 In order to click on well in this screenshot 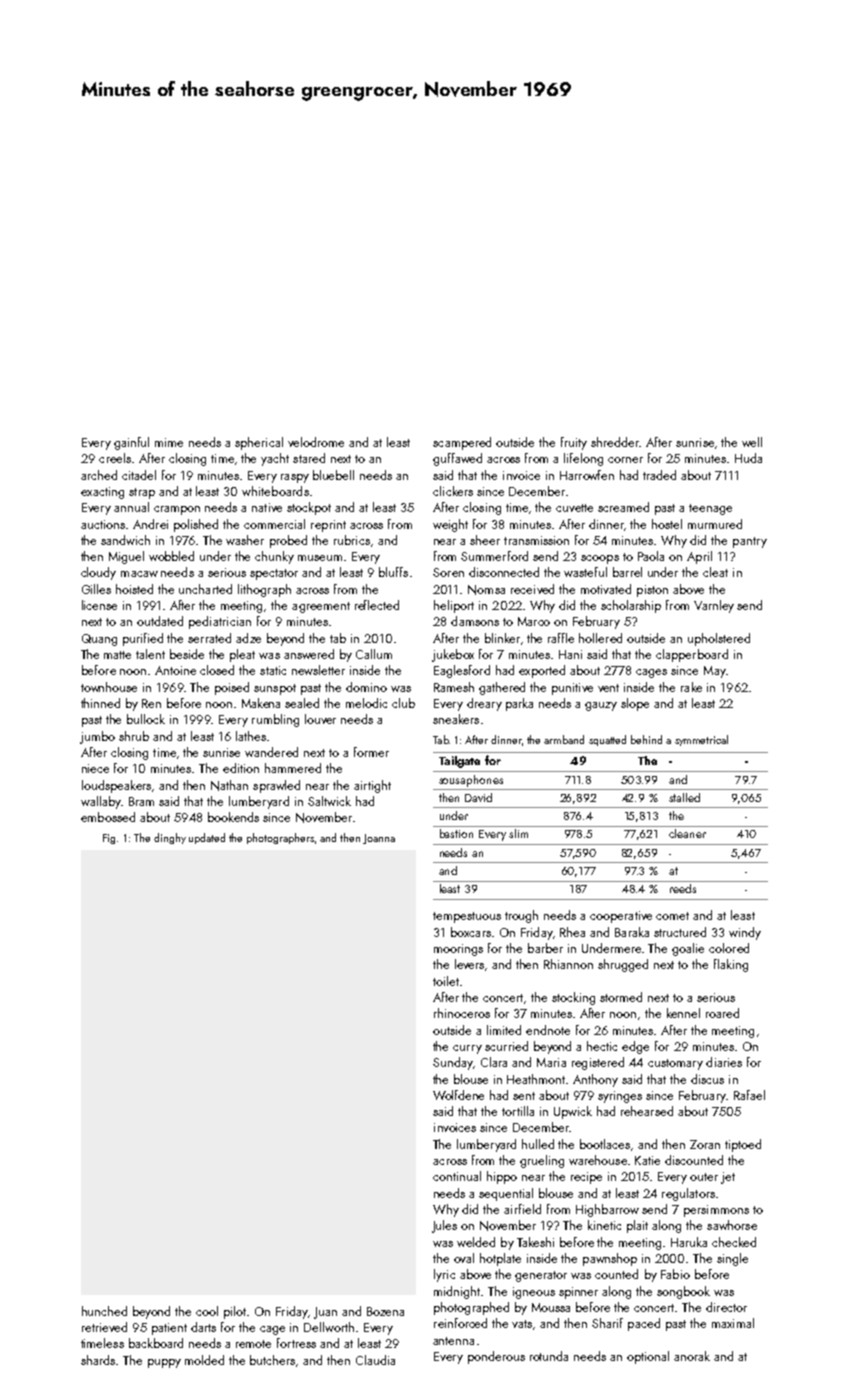, I will do `click(752, 442)`.
